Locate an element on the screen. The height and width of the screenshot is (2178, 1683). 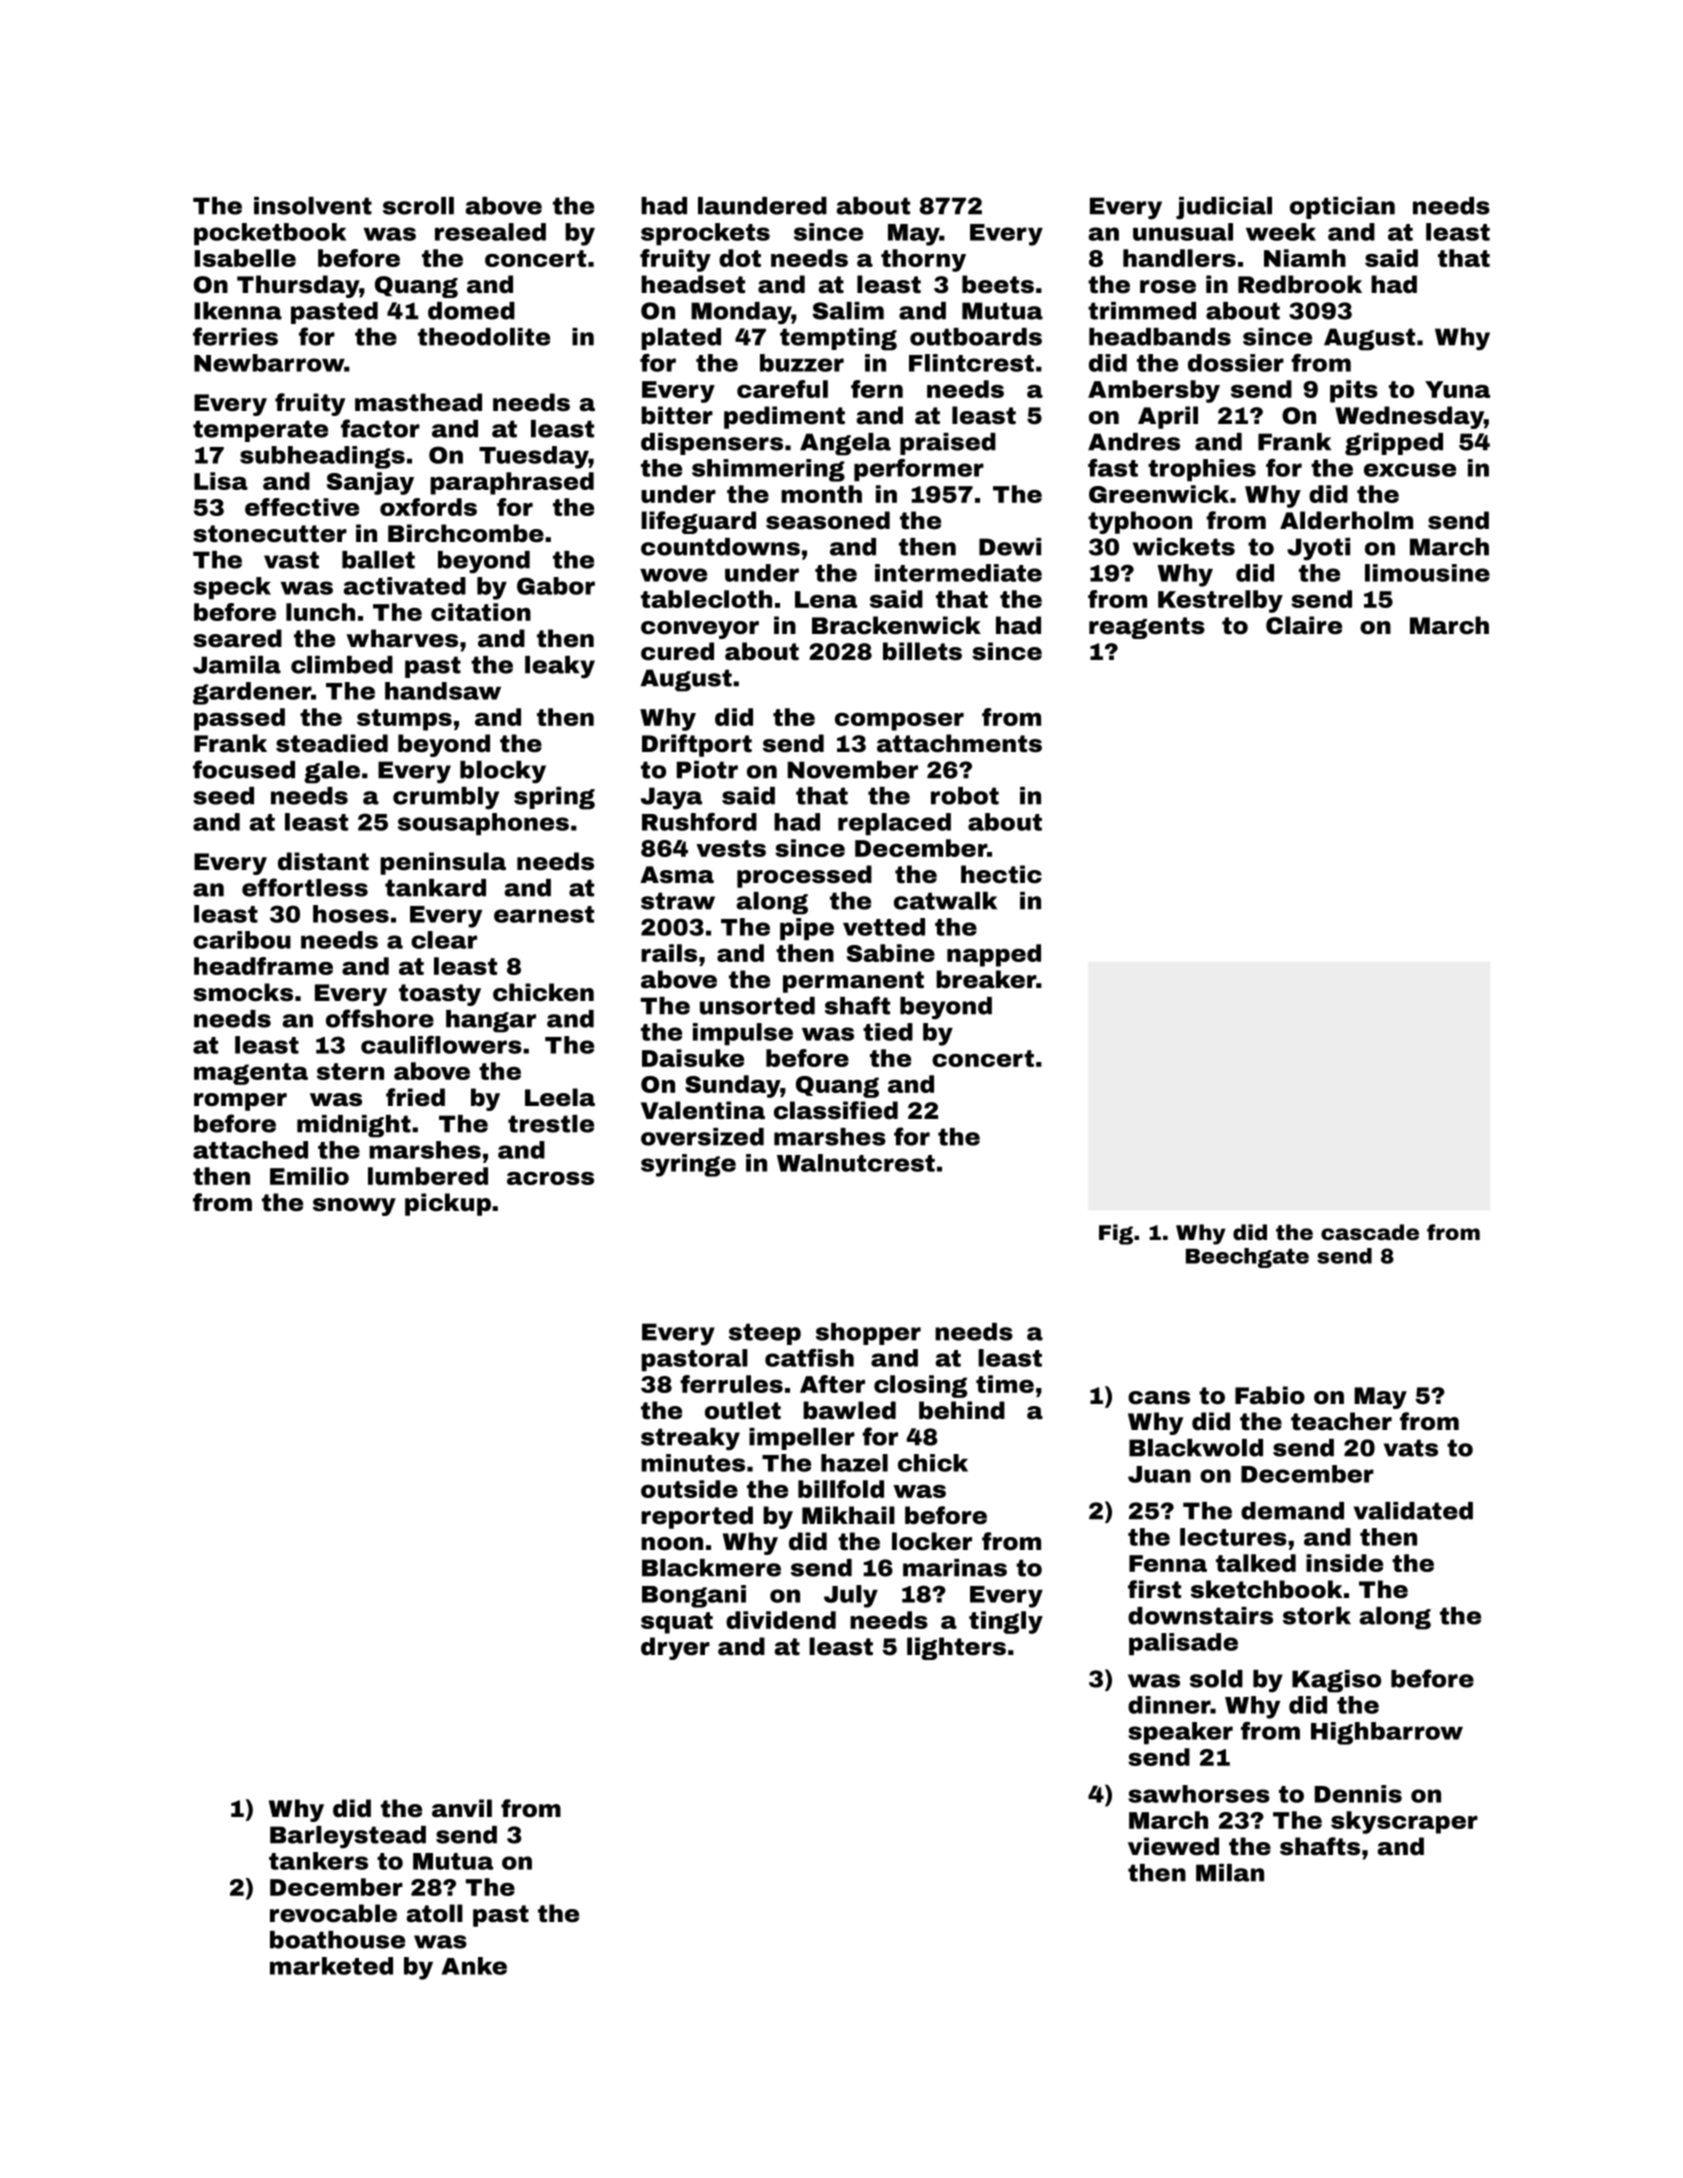
napped is located at coordinates (994, 955).
